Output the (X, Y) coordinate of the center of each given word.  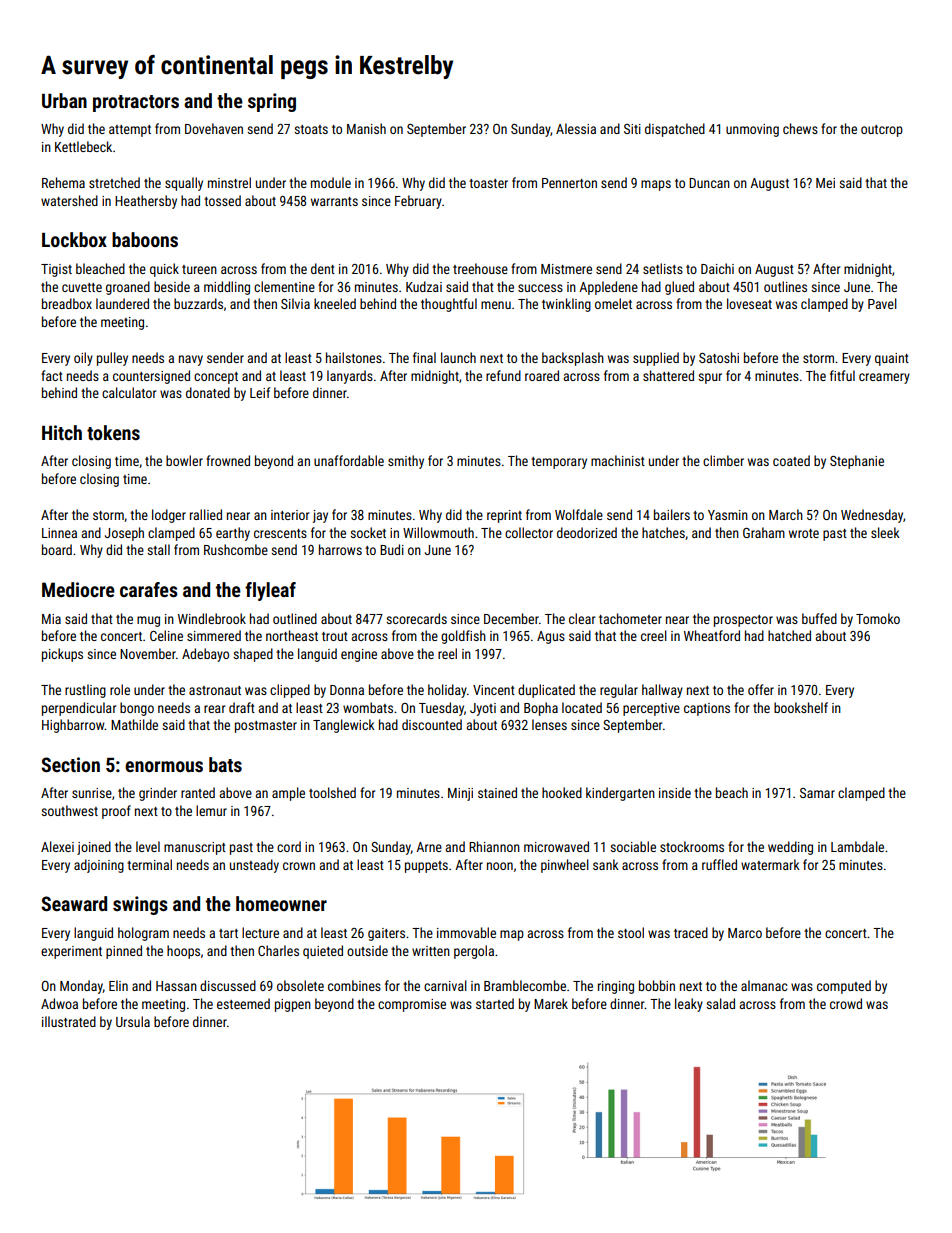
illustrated (69, 1021)
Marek (551, 1003)
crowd (846, 1003)
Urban (64, 100)
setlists (663, 268)
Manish (366, 128)
